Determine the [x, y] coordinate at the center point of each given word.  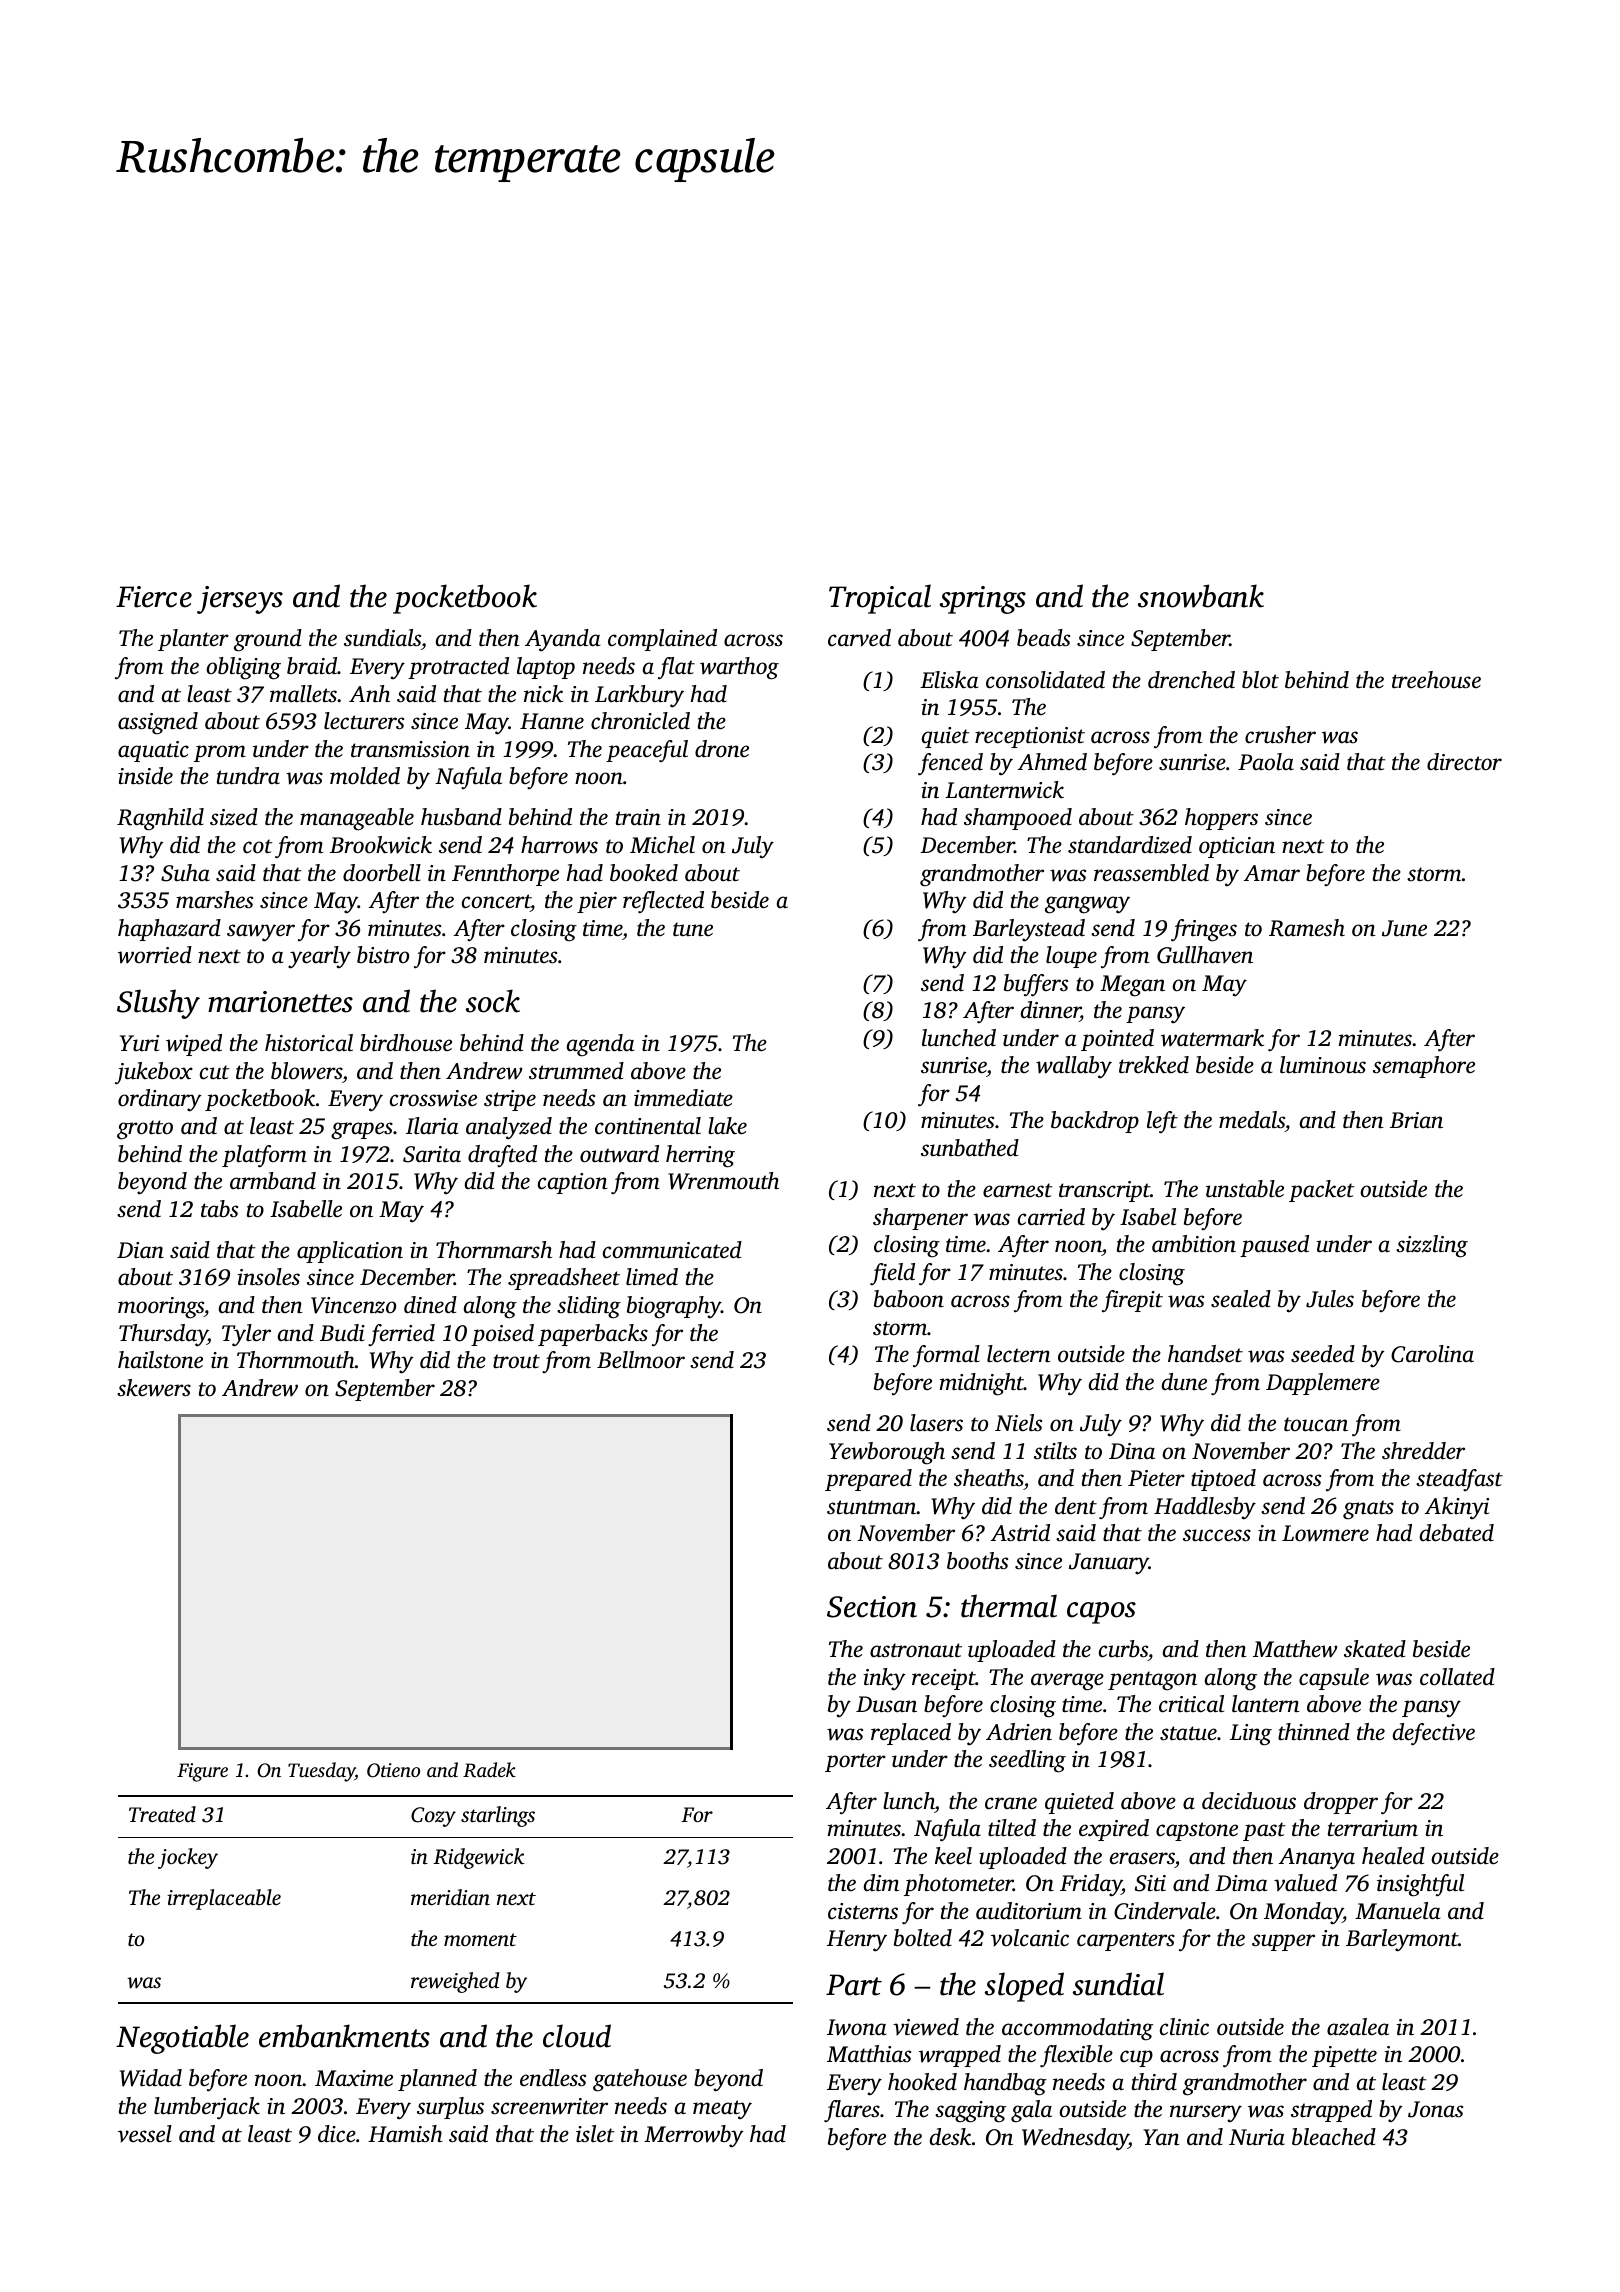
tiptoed [1223, 1480]
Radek [489, 1770]
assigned [158, 723]
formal [946, 1356]
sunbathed [970, 1148]
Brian [1416, 1120]
